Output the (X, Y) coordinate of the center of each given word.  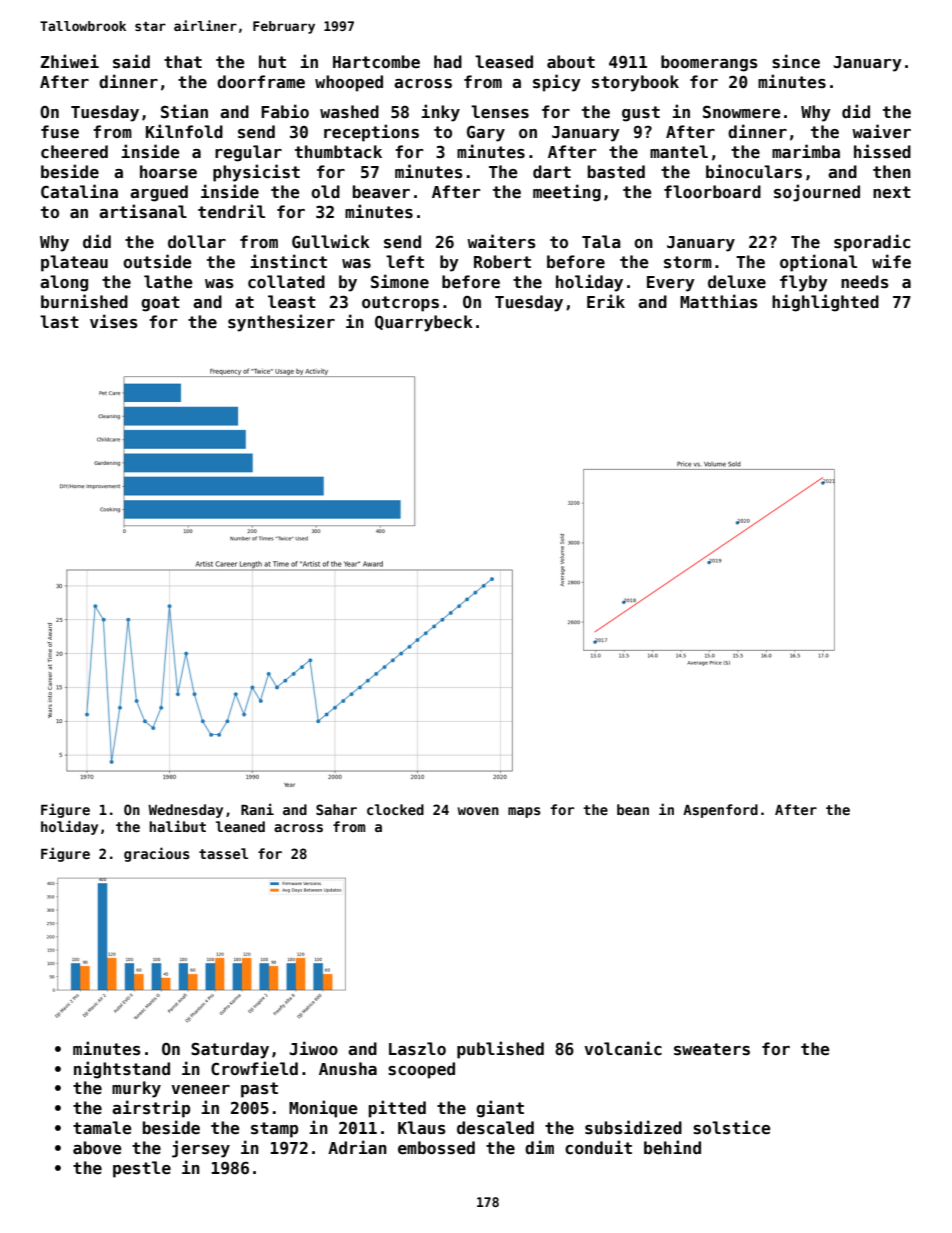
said (131, 61)
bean (633, 809)
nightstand (122, 1070)
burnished (84, 301)
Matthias (719, 301)
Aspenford (720, 811)
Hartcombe (376, 61)
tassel (223, 853)
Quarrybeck (424, 323)
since (796, 61)
